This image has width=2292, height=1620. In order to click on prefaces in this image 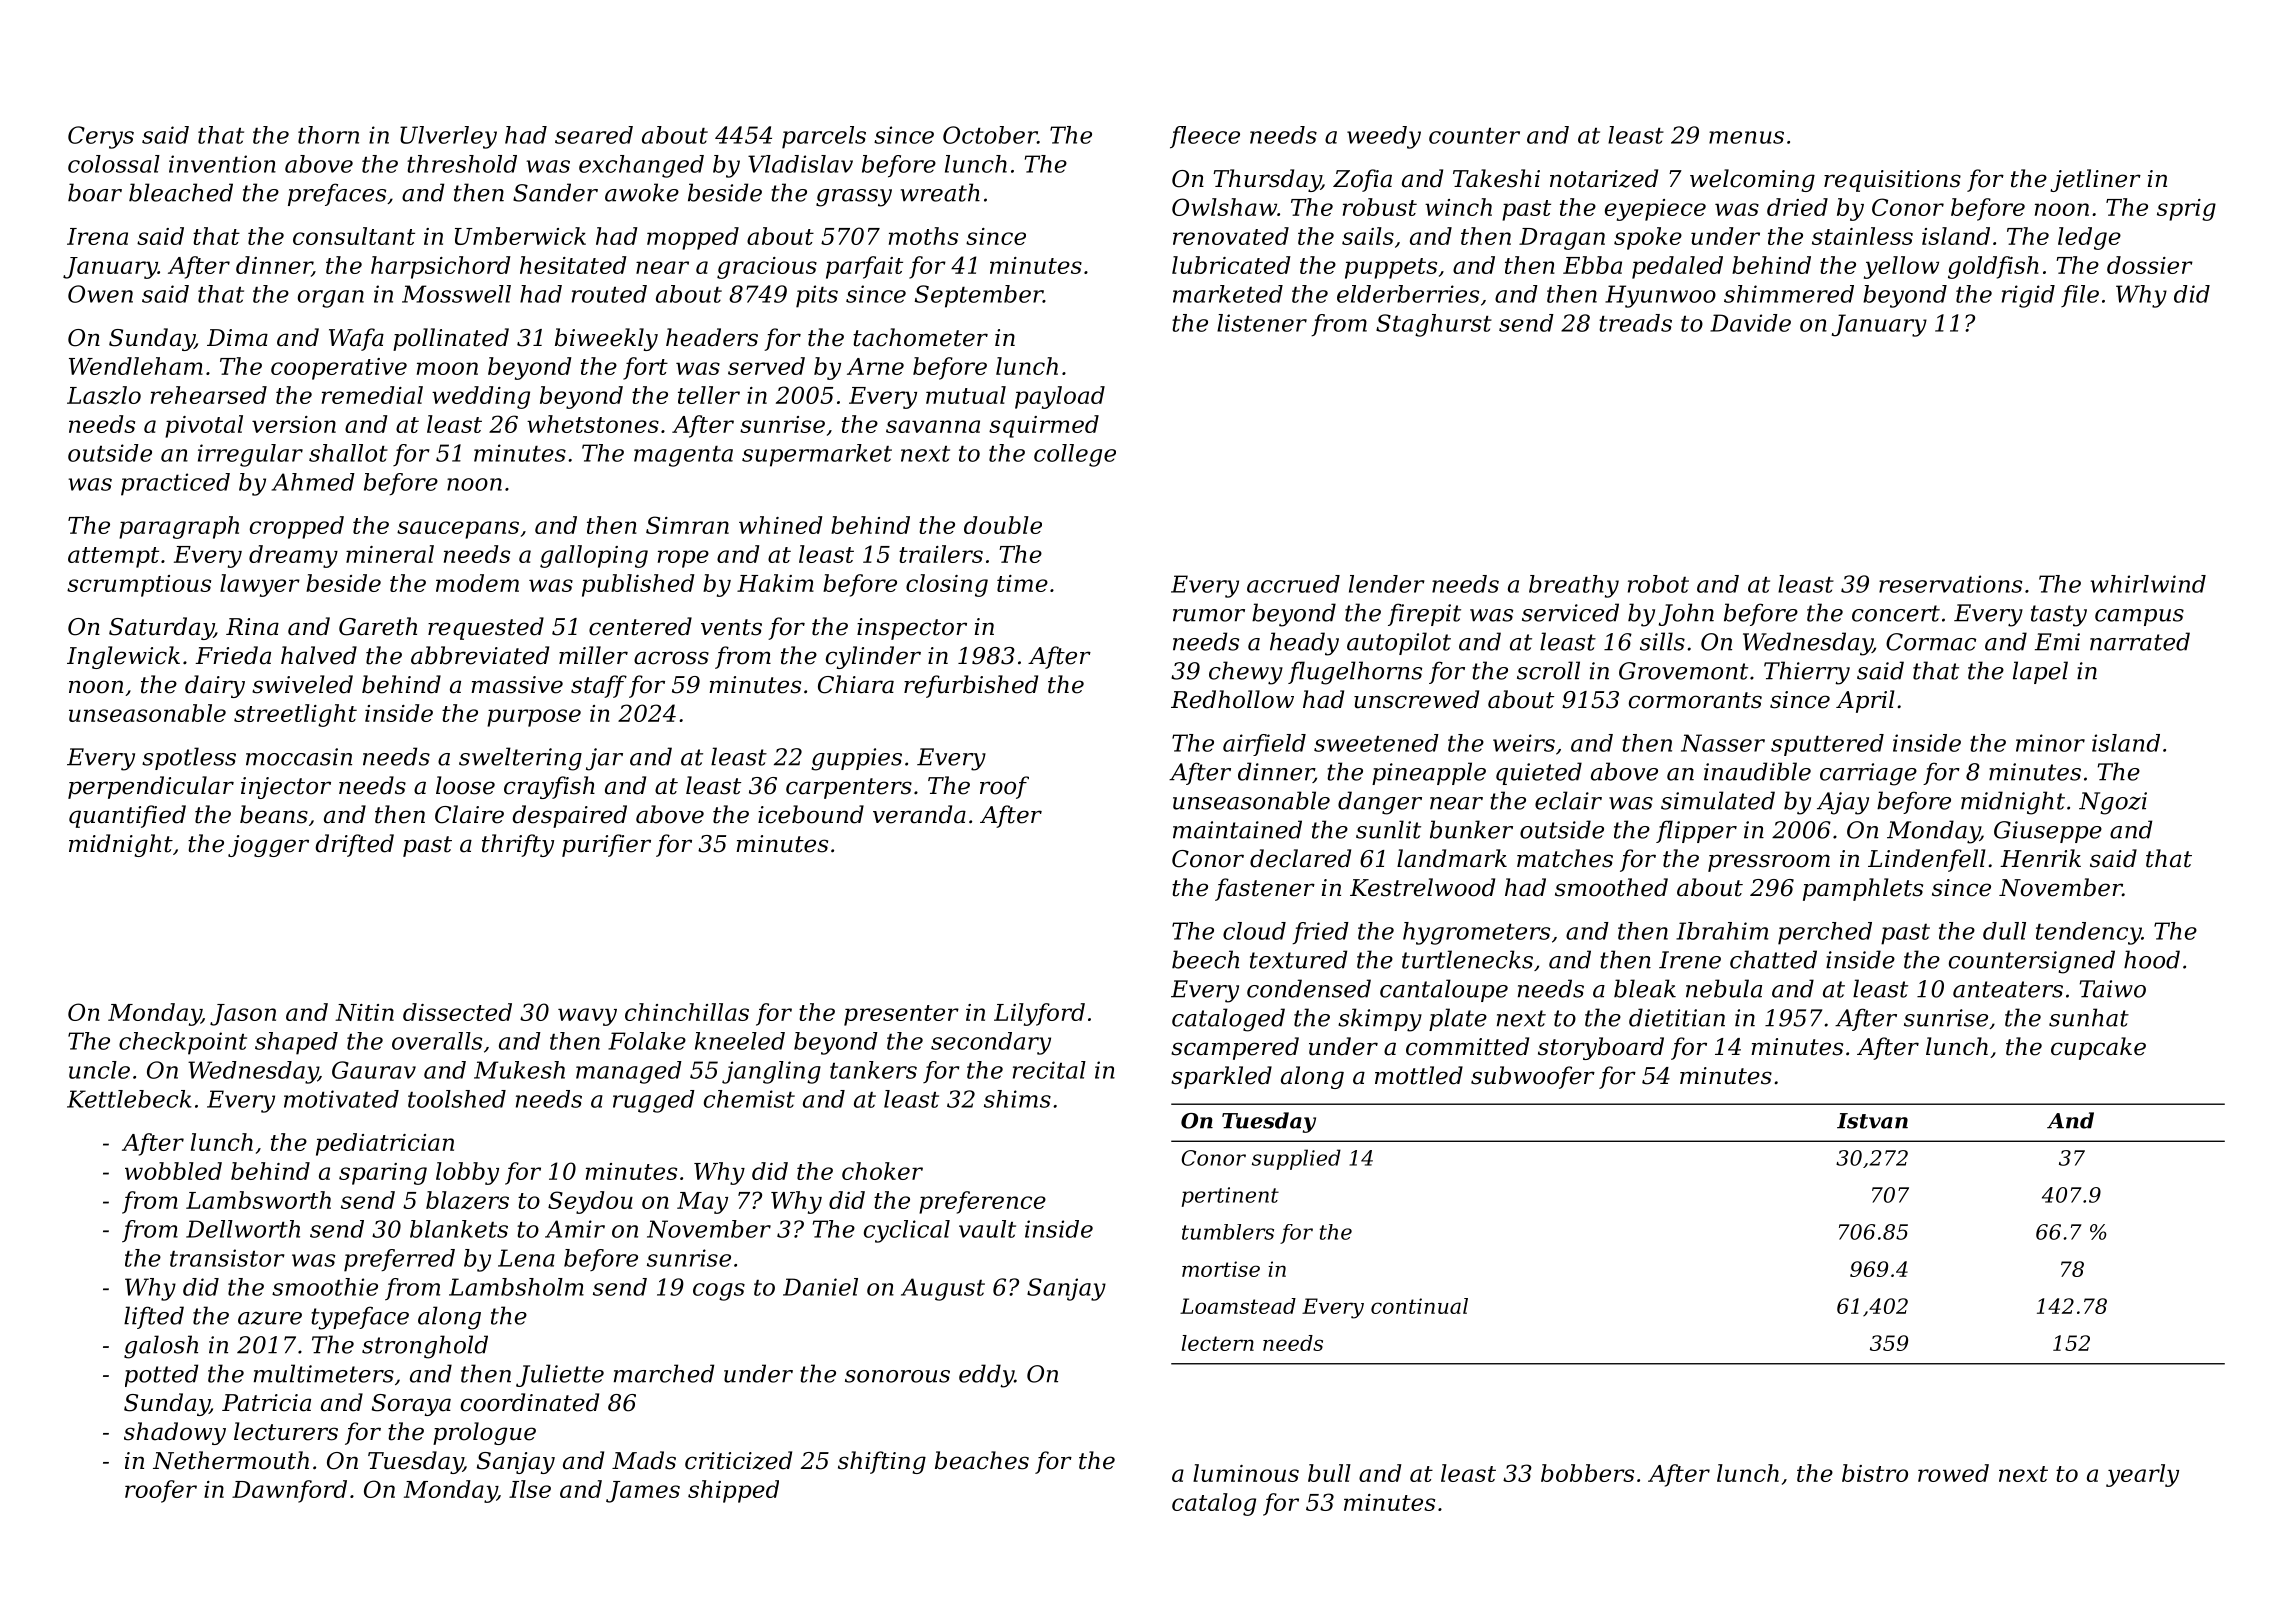, I will do `click(337, 194)`.
